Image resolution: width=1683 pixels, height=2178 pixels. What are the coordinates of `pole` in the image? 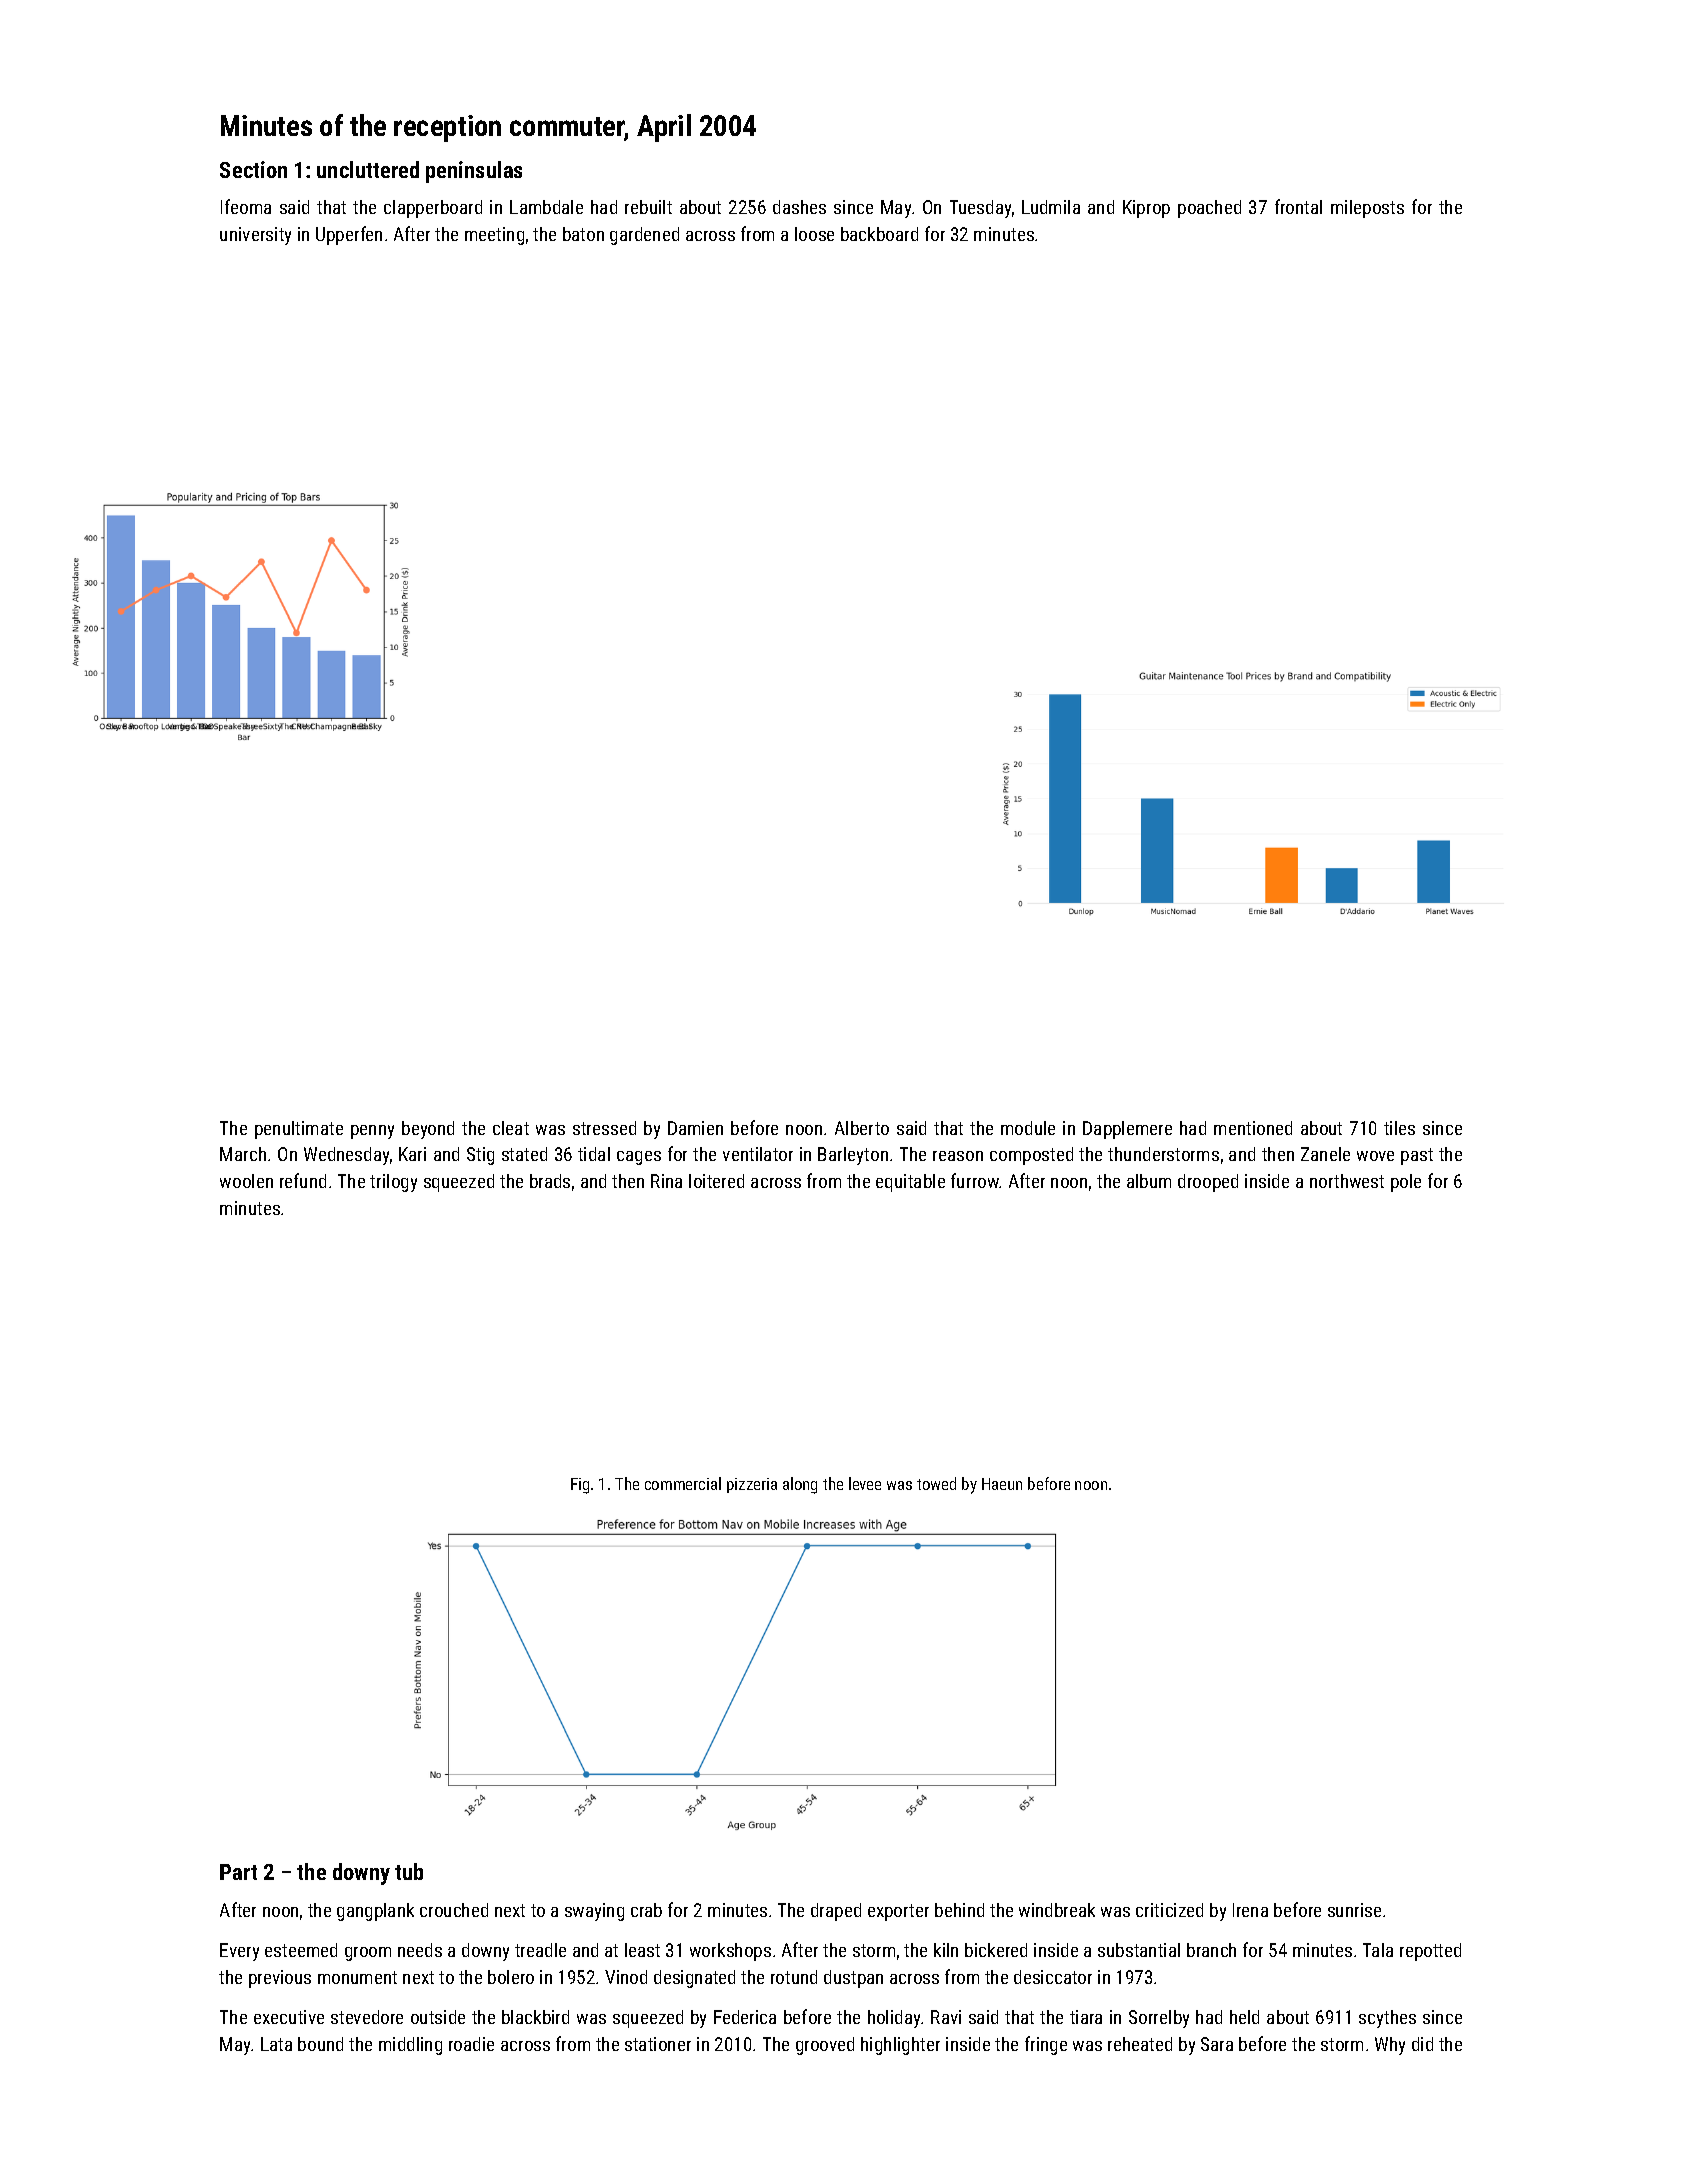 It's located at (1406, 1183).
